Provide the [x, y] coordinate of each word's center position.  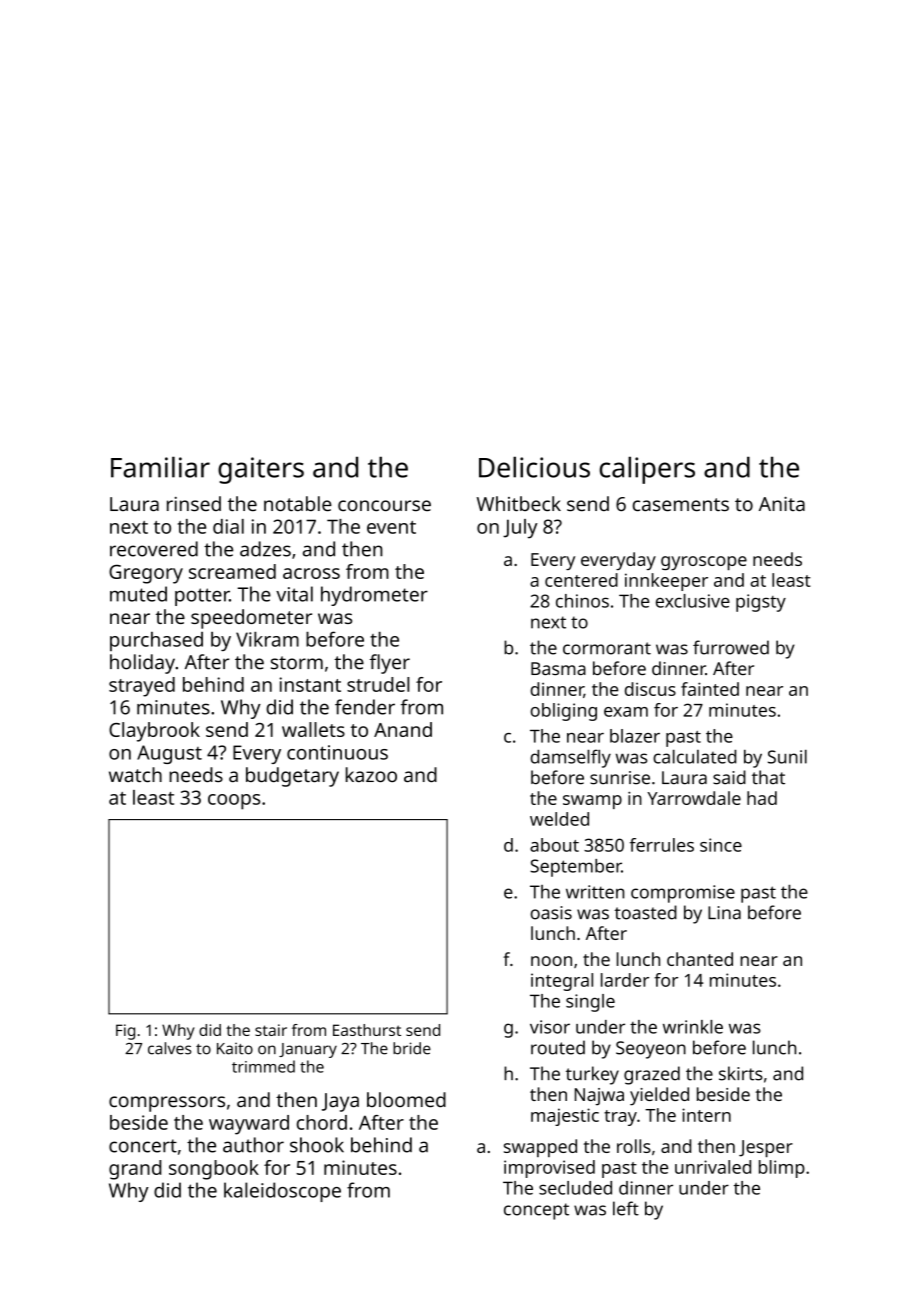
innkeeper [666, 582]
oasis [551, 913]
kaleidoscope [282, 1192]
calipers [647, 470]
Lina [724, 913]
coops [234, 802]
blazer [635, 736]
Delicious [534, 467]
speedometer [251, 619]
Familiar [160, 467]
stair [271, 1030]
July [520, 529]
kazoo [371, 774]
